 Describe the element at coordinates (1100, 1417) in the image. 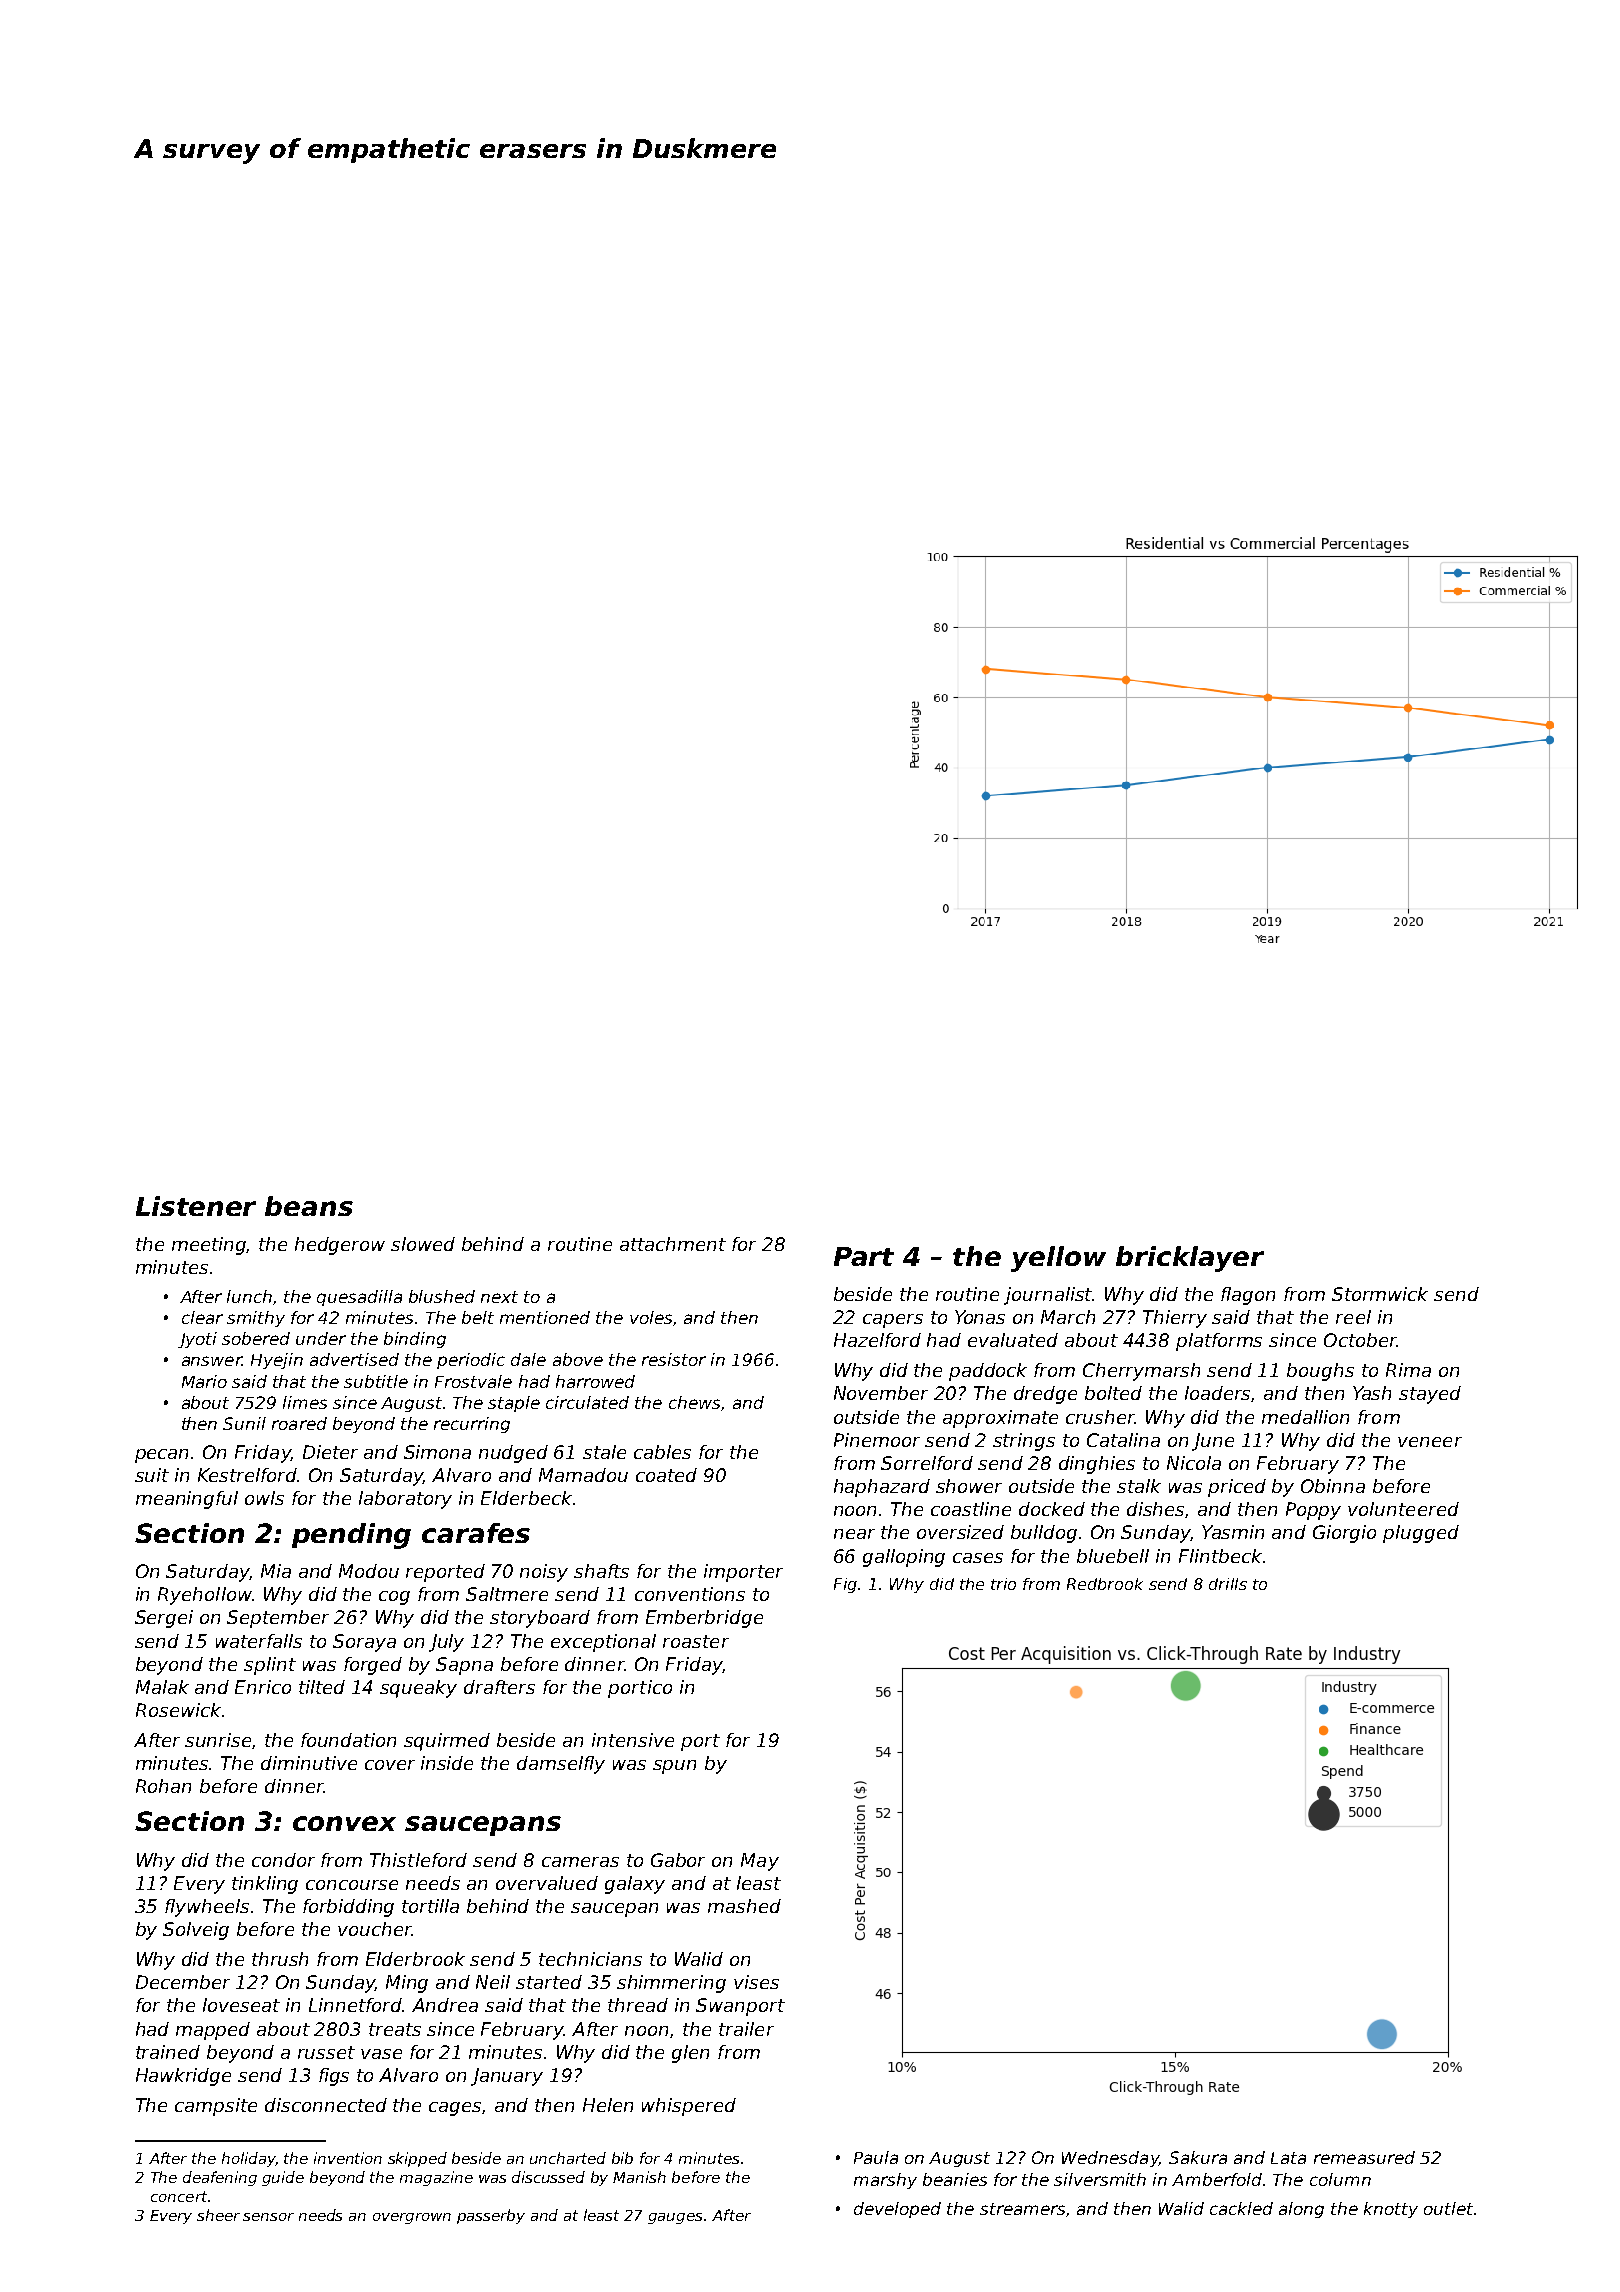

I see `crusher` at that location.
